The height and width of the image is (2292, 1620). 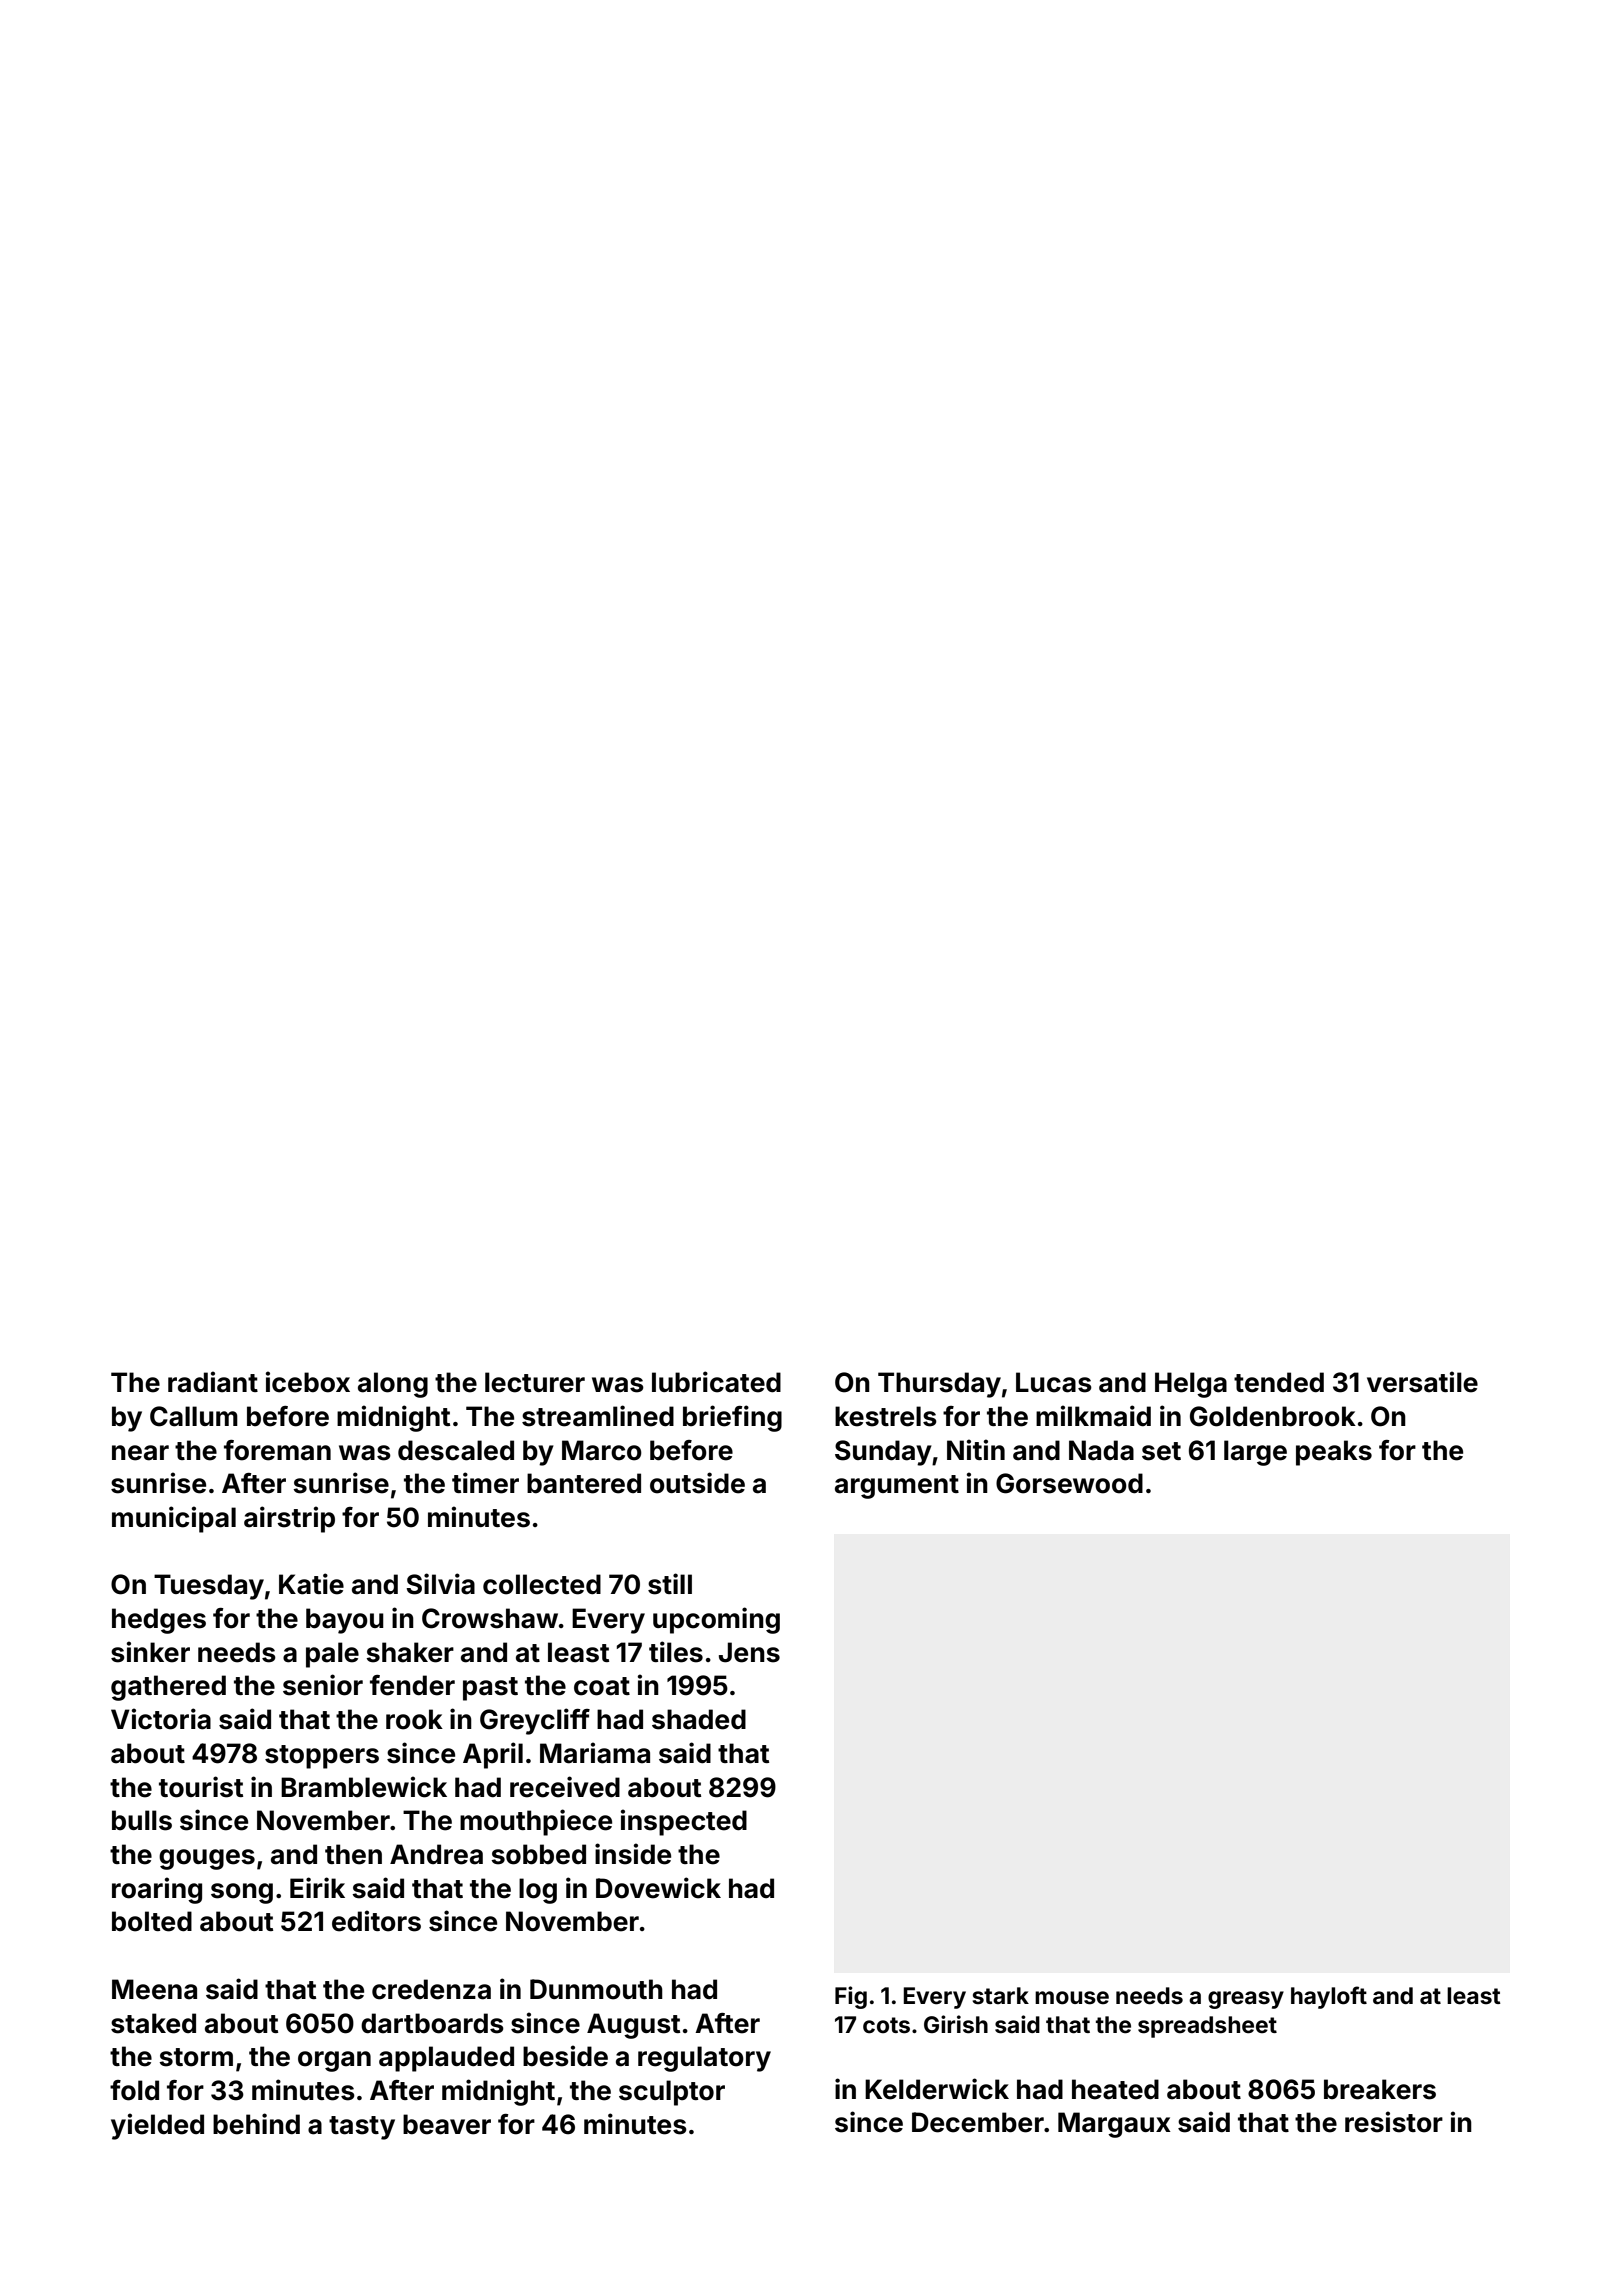 I want to click on Victoria, so click(x=161, y=1719).
